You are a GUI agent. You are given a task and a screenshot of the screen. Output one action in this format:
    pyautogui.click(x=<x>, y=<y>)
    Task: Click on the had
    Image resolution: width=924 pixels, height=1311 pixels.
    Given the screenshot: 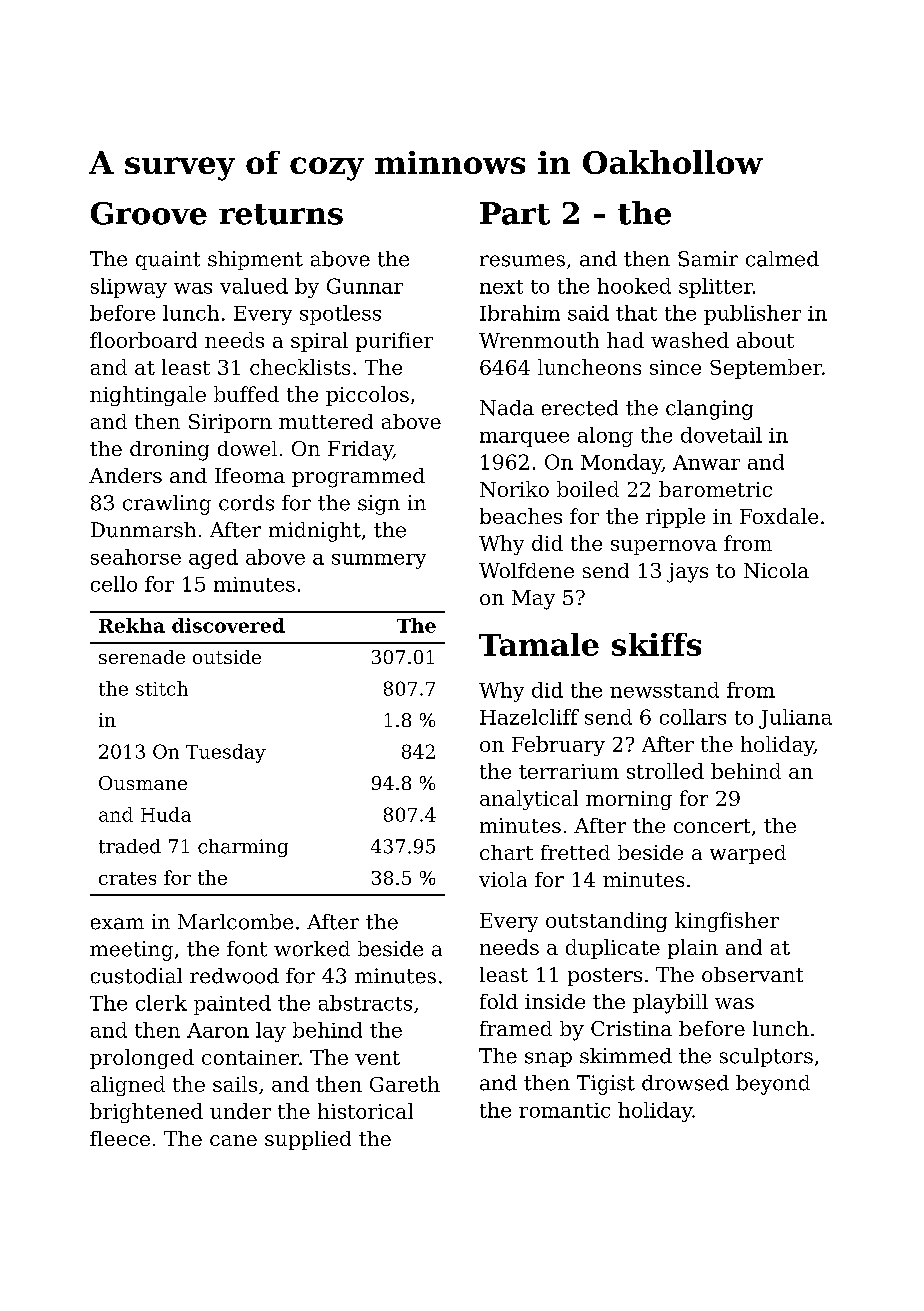 What is the action you would take?
    pyautogui.click(x=625, y=340)
